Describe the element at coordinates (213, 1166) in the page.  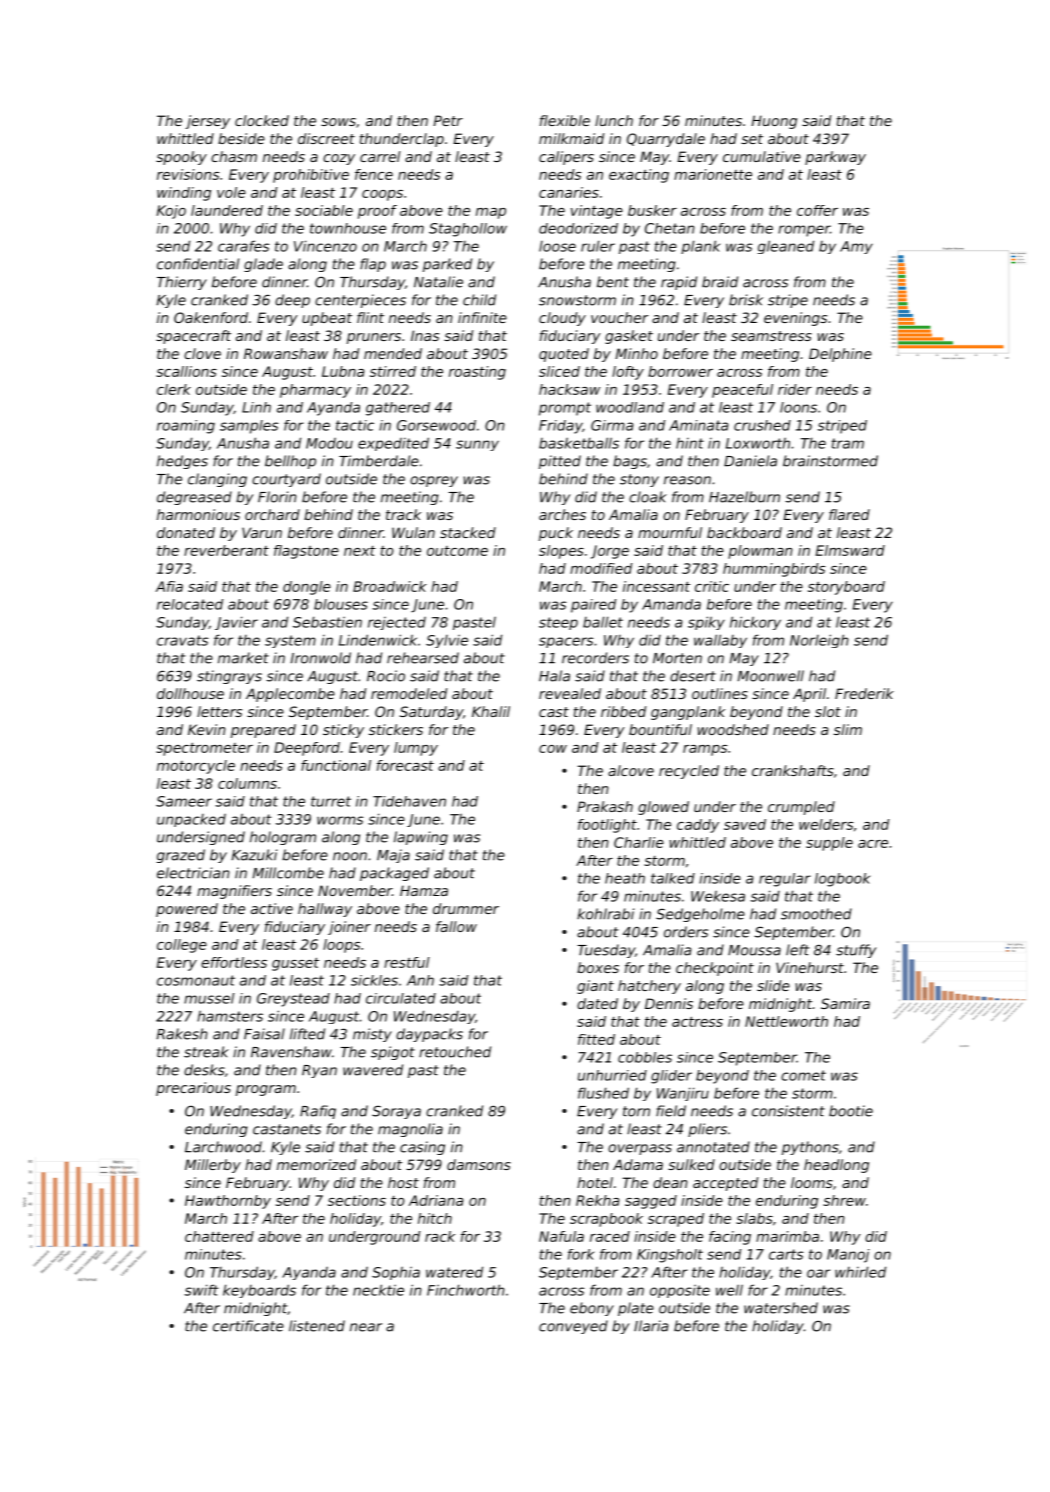
I see `Millerby` at that location.
